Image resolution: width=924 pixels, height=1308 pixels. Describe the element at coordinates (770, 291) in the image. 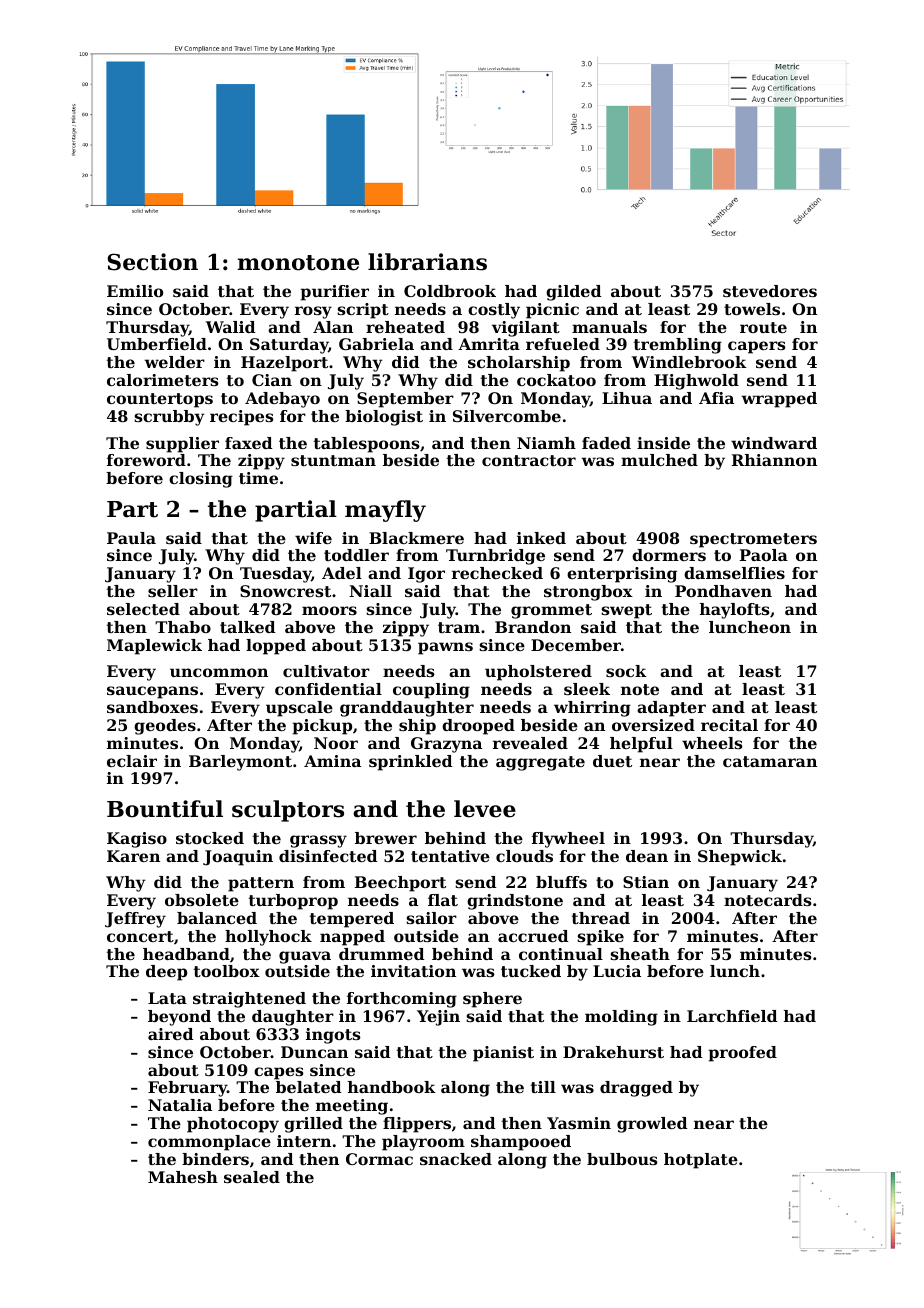

I see `stevedores` at that location.
